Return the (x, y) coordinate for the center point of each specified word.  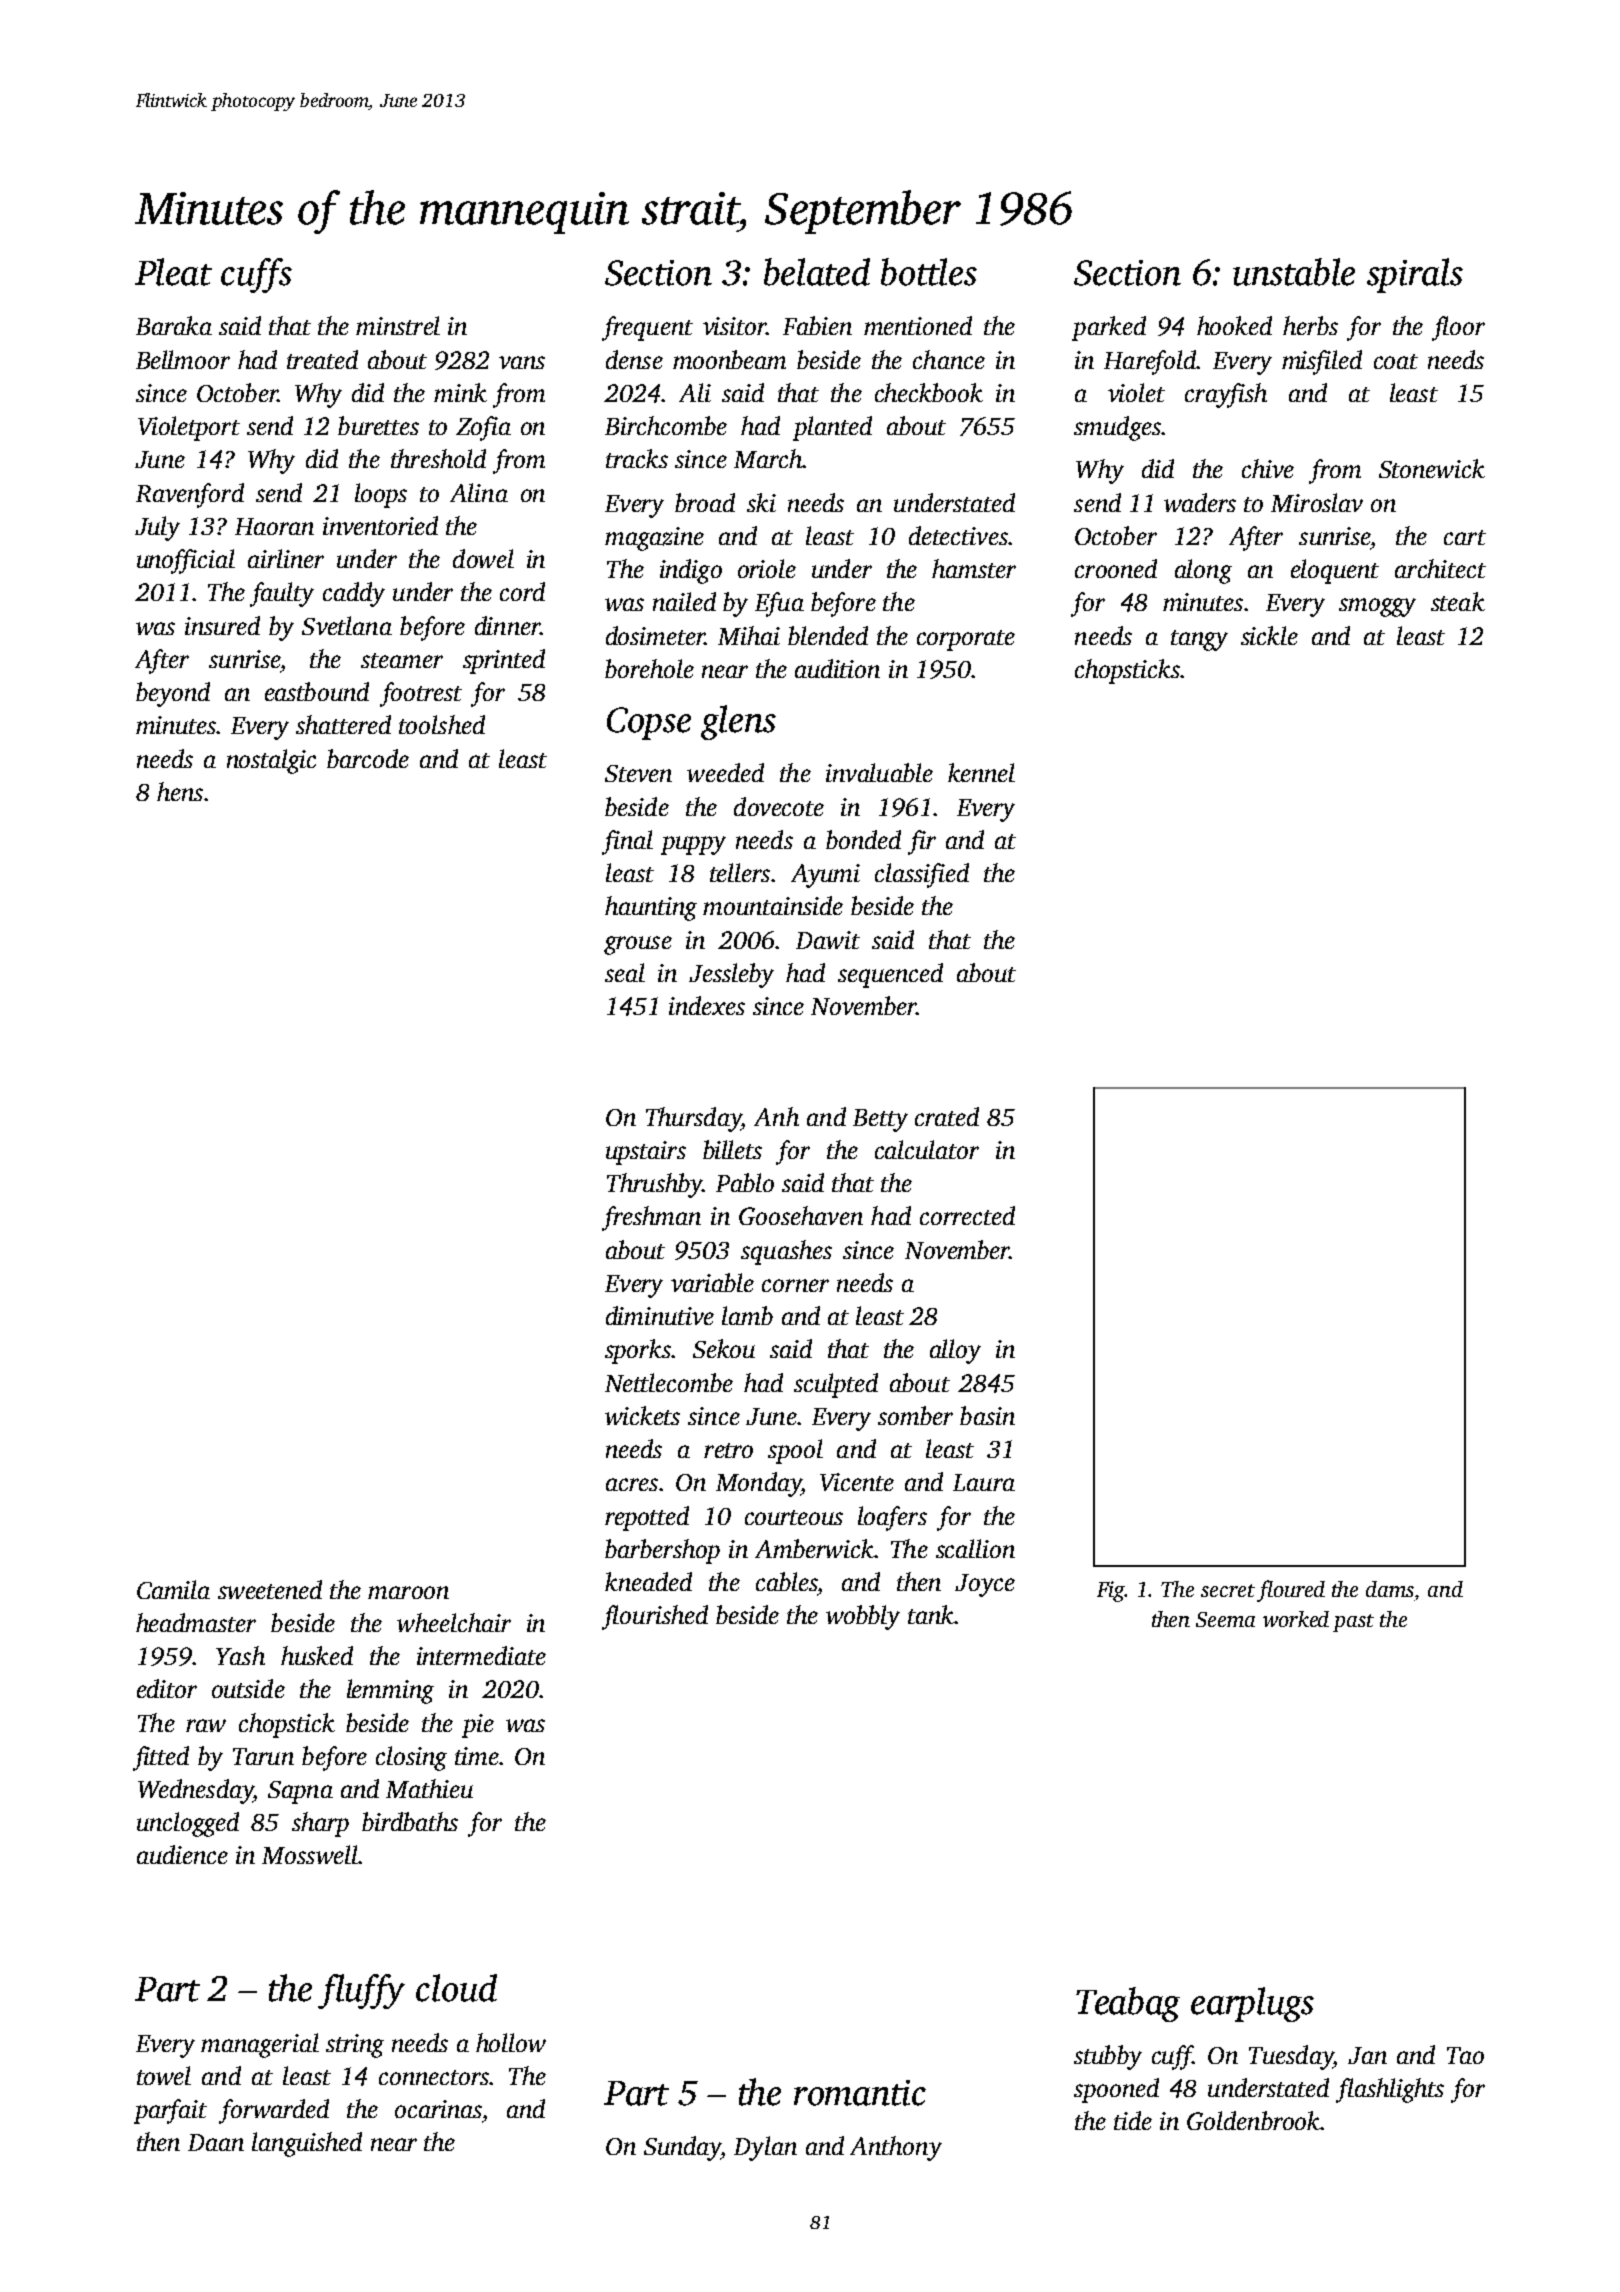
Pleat (173, 272)
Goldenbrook (1254, 2120)
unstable (1294, 272)
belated (817, 272)
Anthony (896, 2148)
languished (307, 2144)
